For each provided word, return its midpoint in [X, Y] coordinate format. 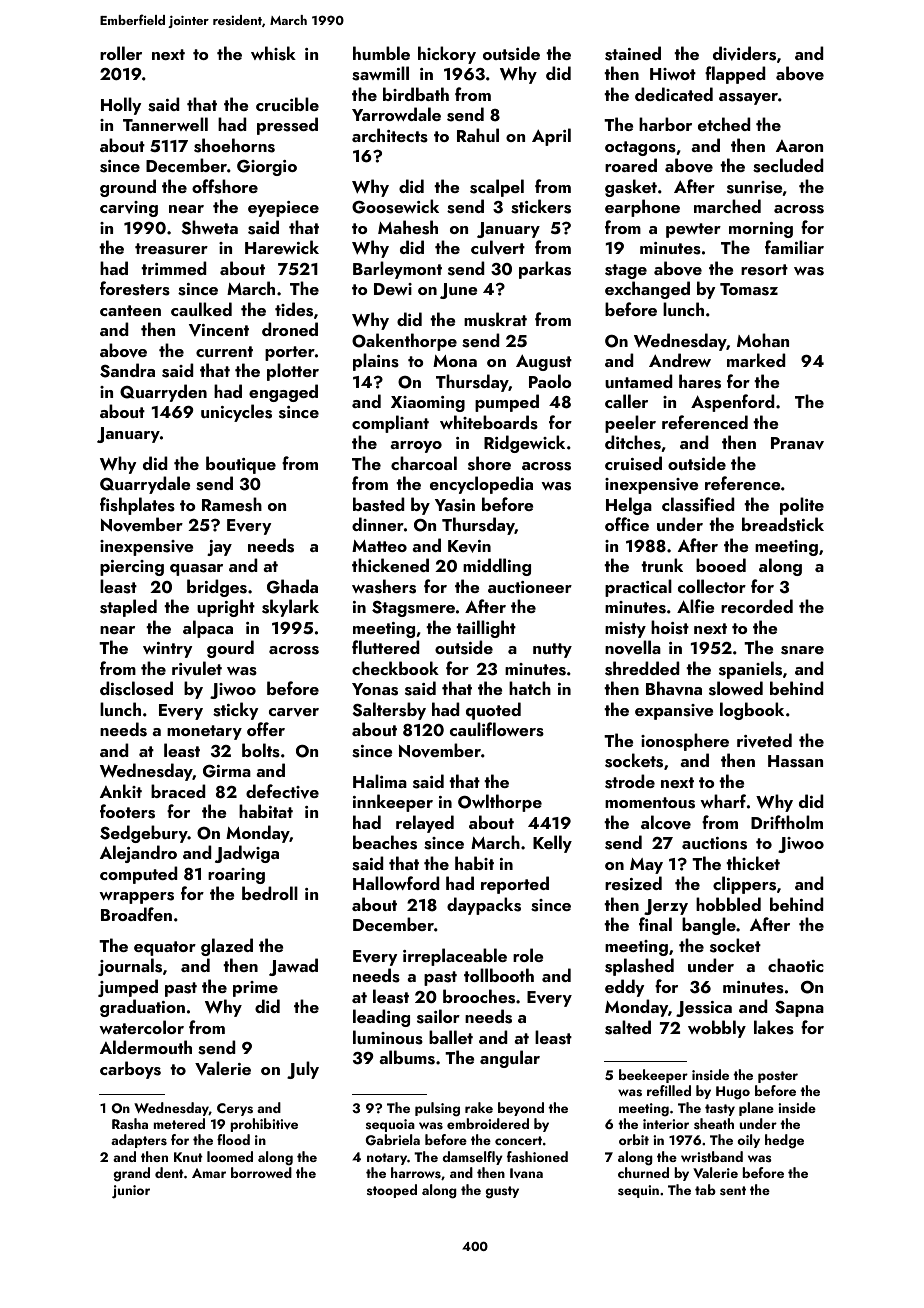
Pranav [797, 443]
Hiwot [673, 74]
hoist [670, 627]
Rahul [478, 135]
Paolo [550, 381]
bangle [709, 926]
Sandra [127, 370]
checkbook [395, 668]
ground [128, 188]
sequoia [390, 1125]
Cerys [235, 1109]
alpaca [208, 629]
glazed [227, 947]
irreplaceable [455, 957]
